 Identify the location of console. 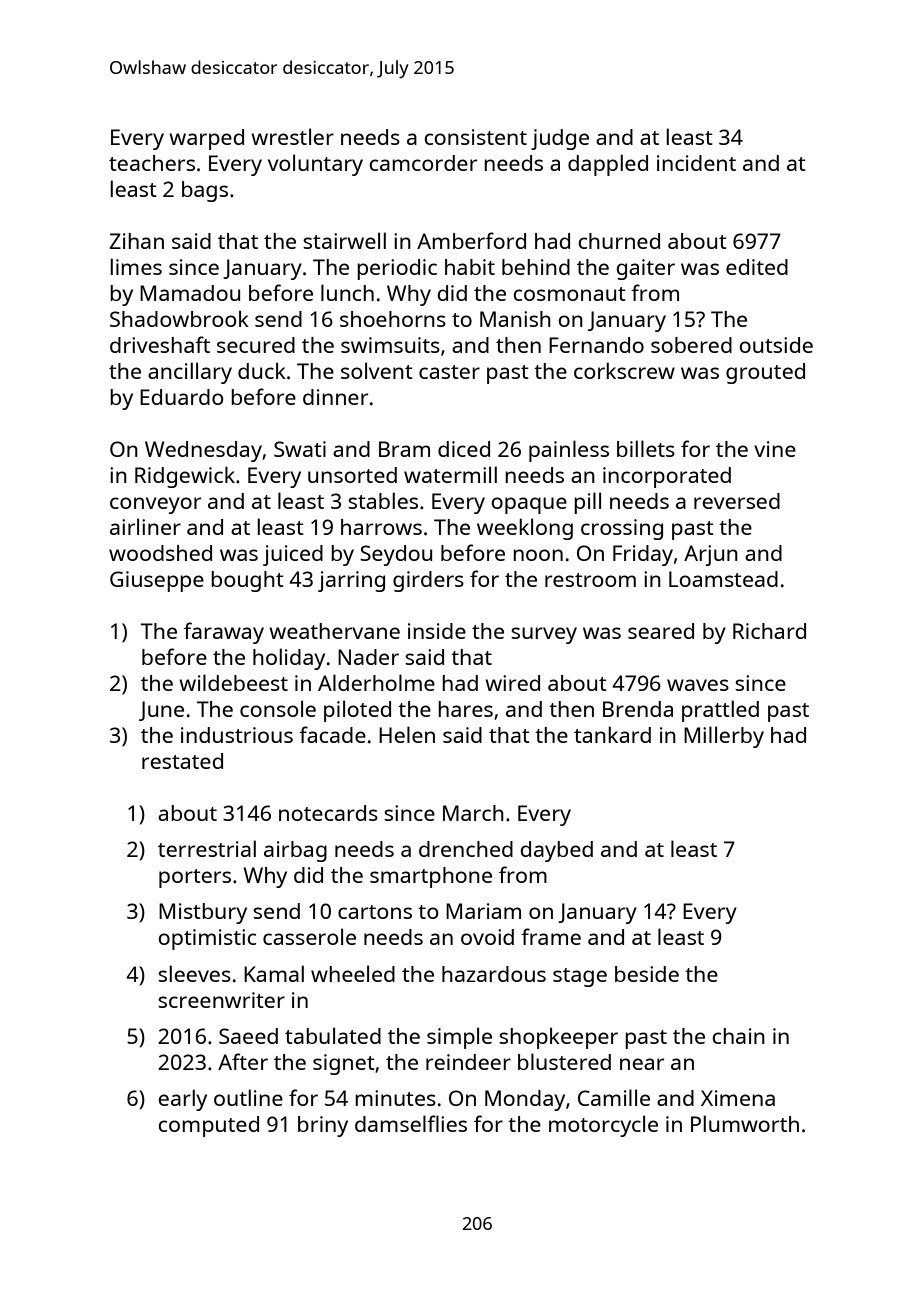
(278, 708).
